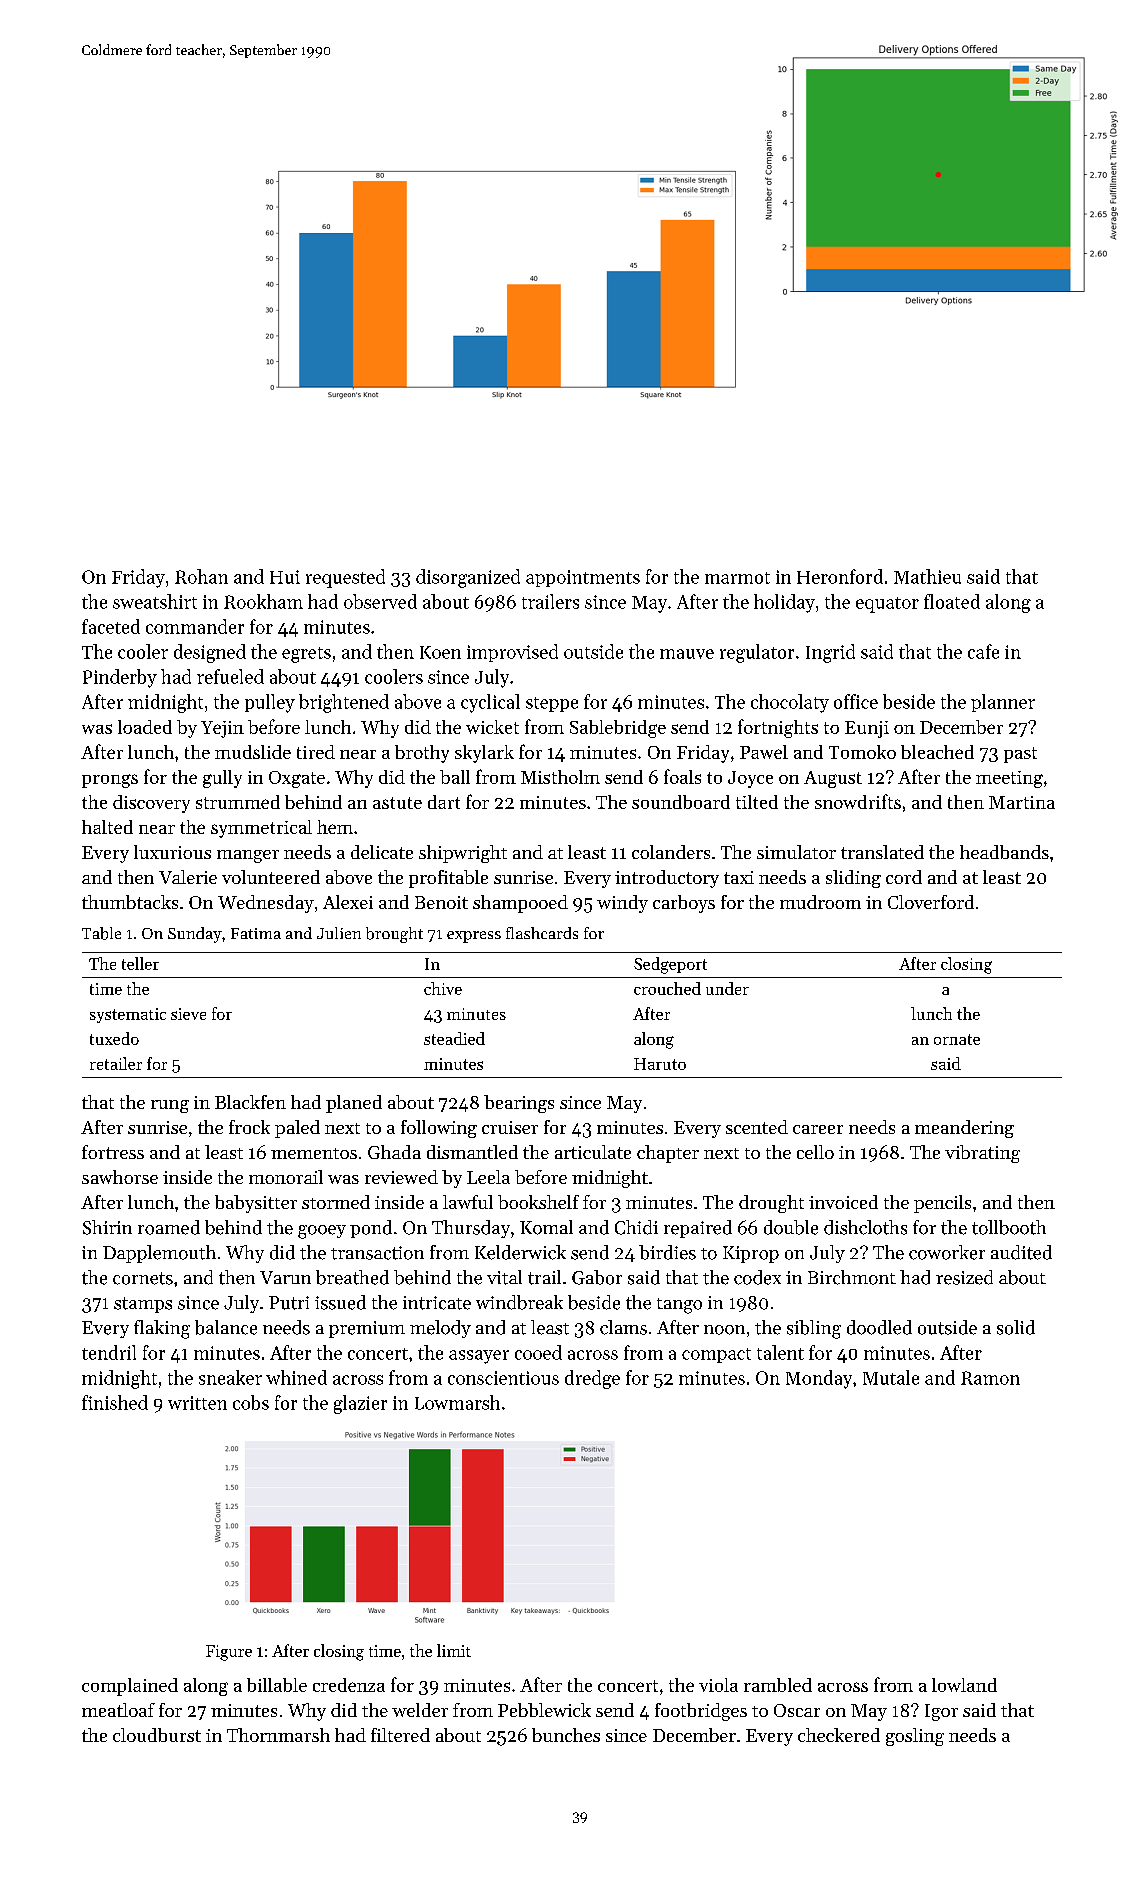 This screenshot has height=1884, width=1144. What do you see at coordinates (957, 1039) in the screenshot?
I see `ornate` at bounding box center [957, 1039].
